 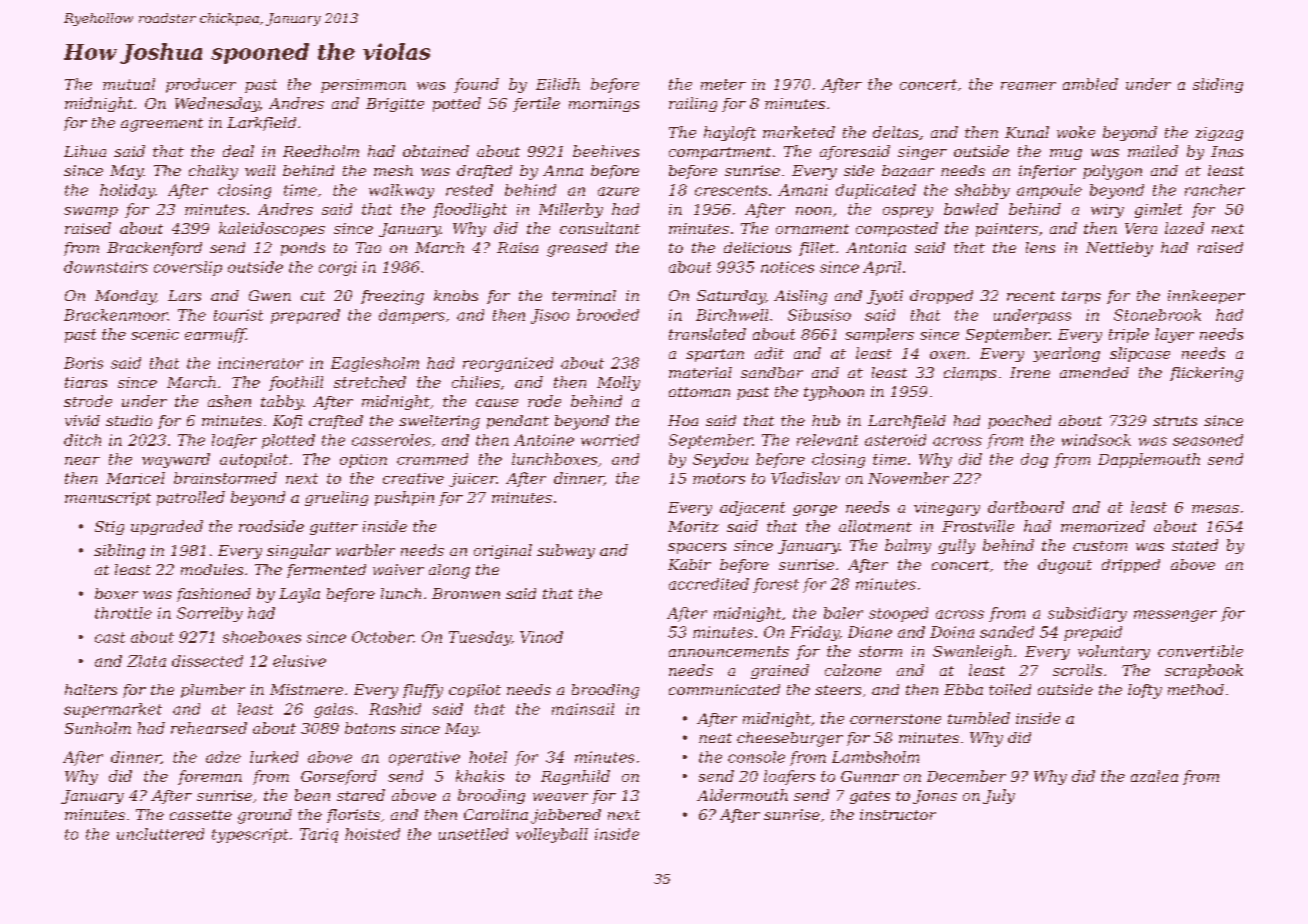 What do you see at coordinates (1087, 614) in the screenshot?
I see `subsidiary` at bounding box center [1087, 614].
